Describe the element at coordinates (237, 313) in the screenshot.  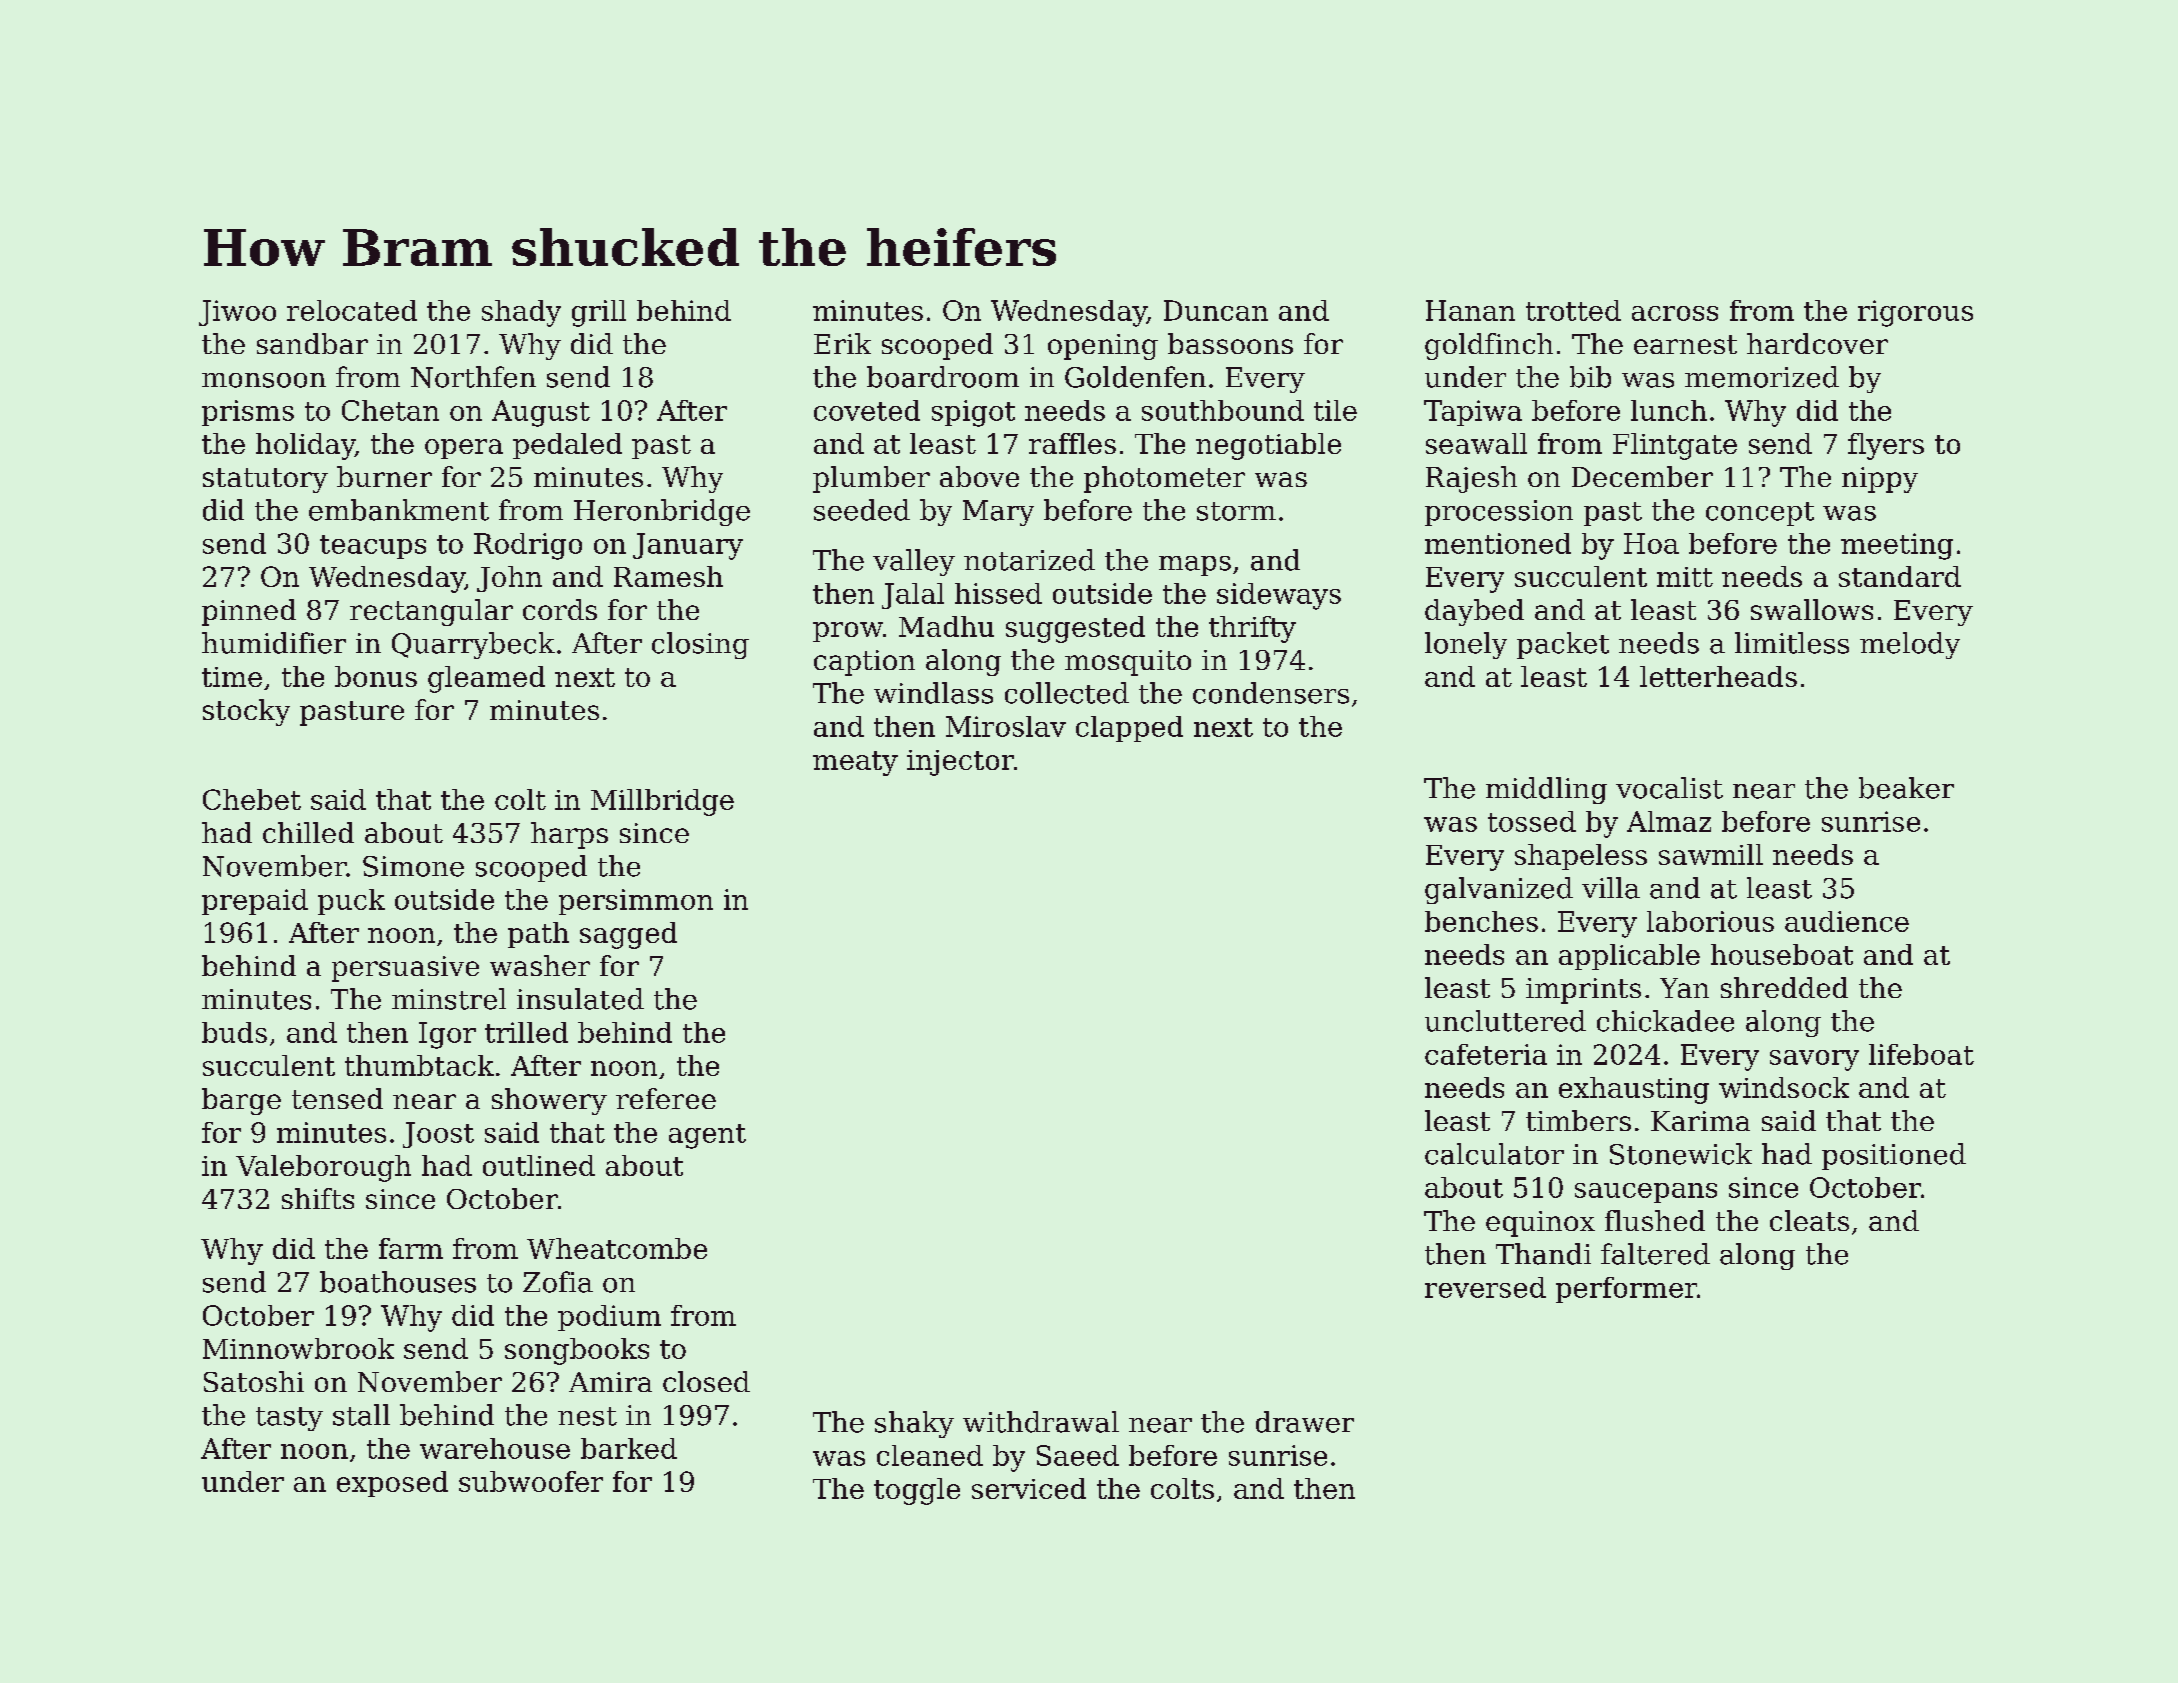
I see `Jiwoo` at that location.
